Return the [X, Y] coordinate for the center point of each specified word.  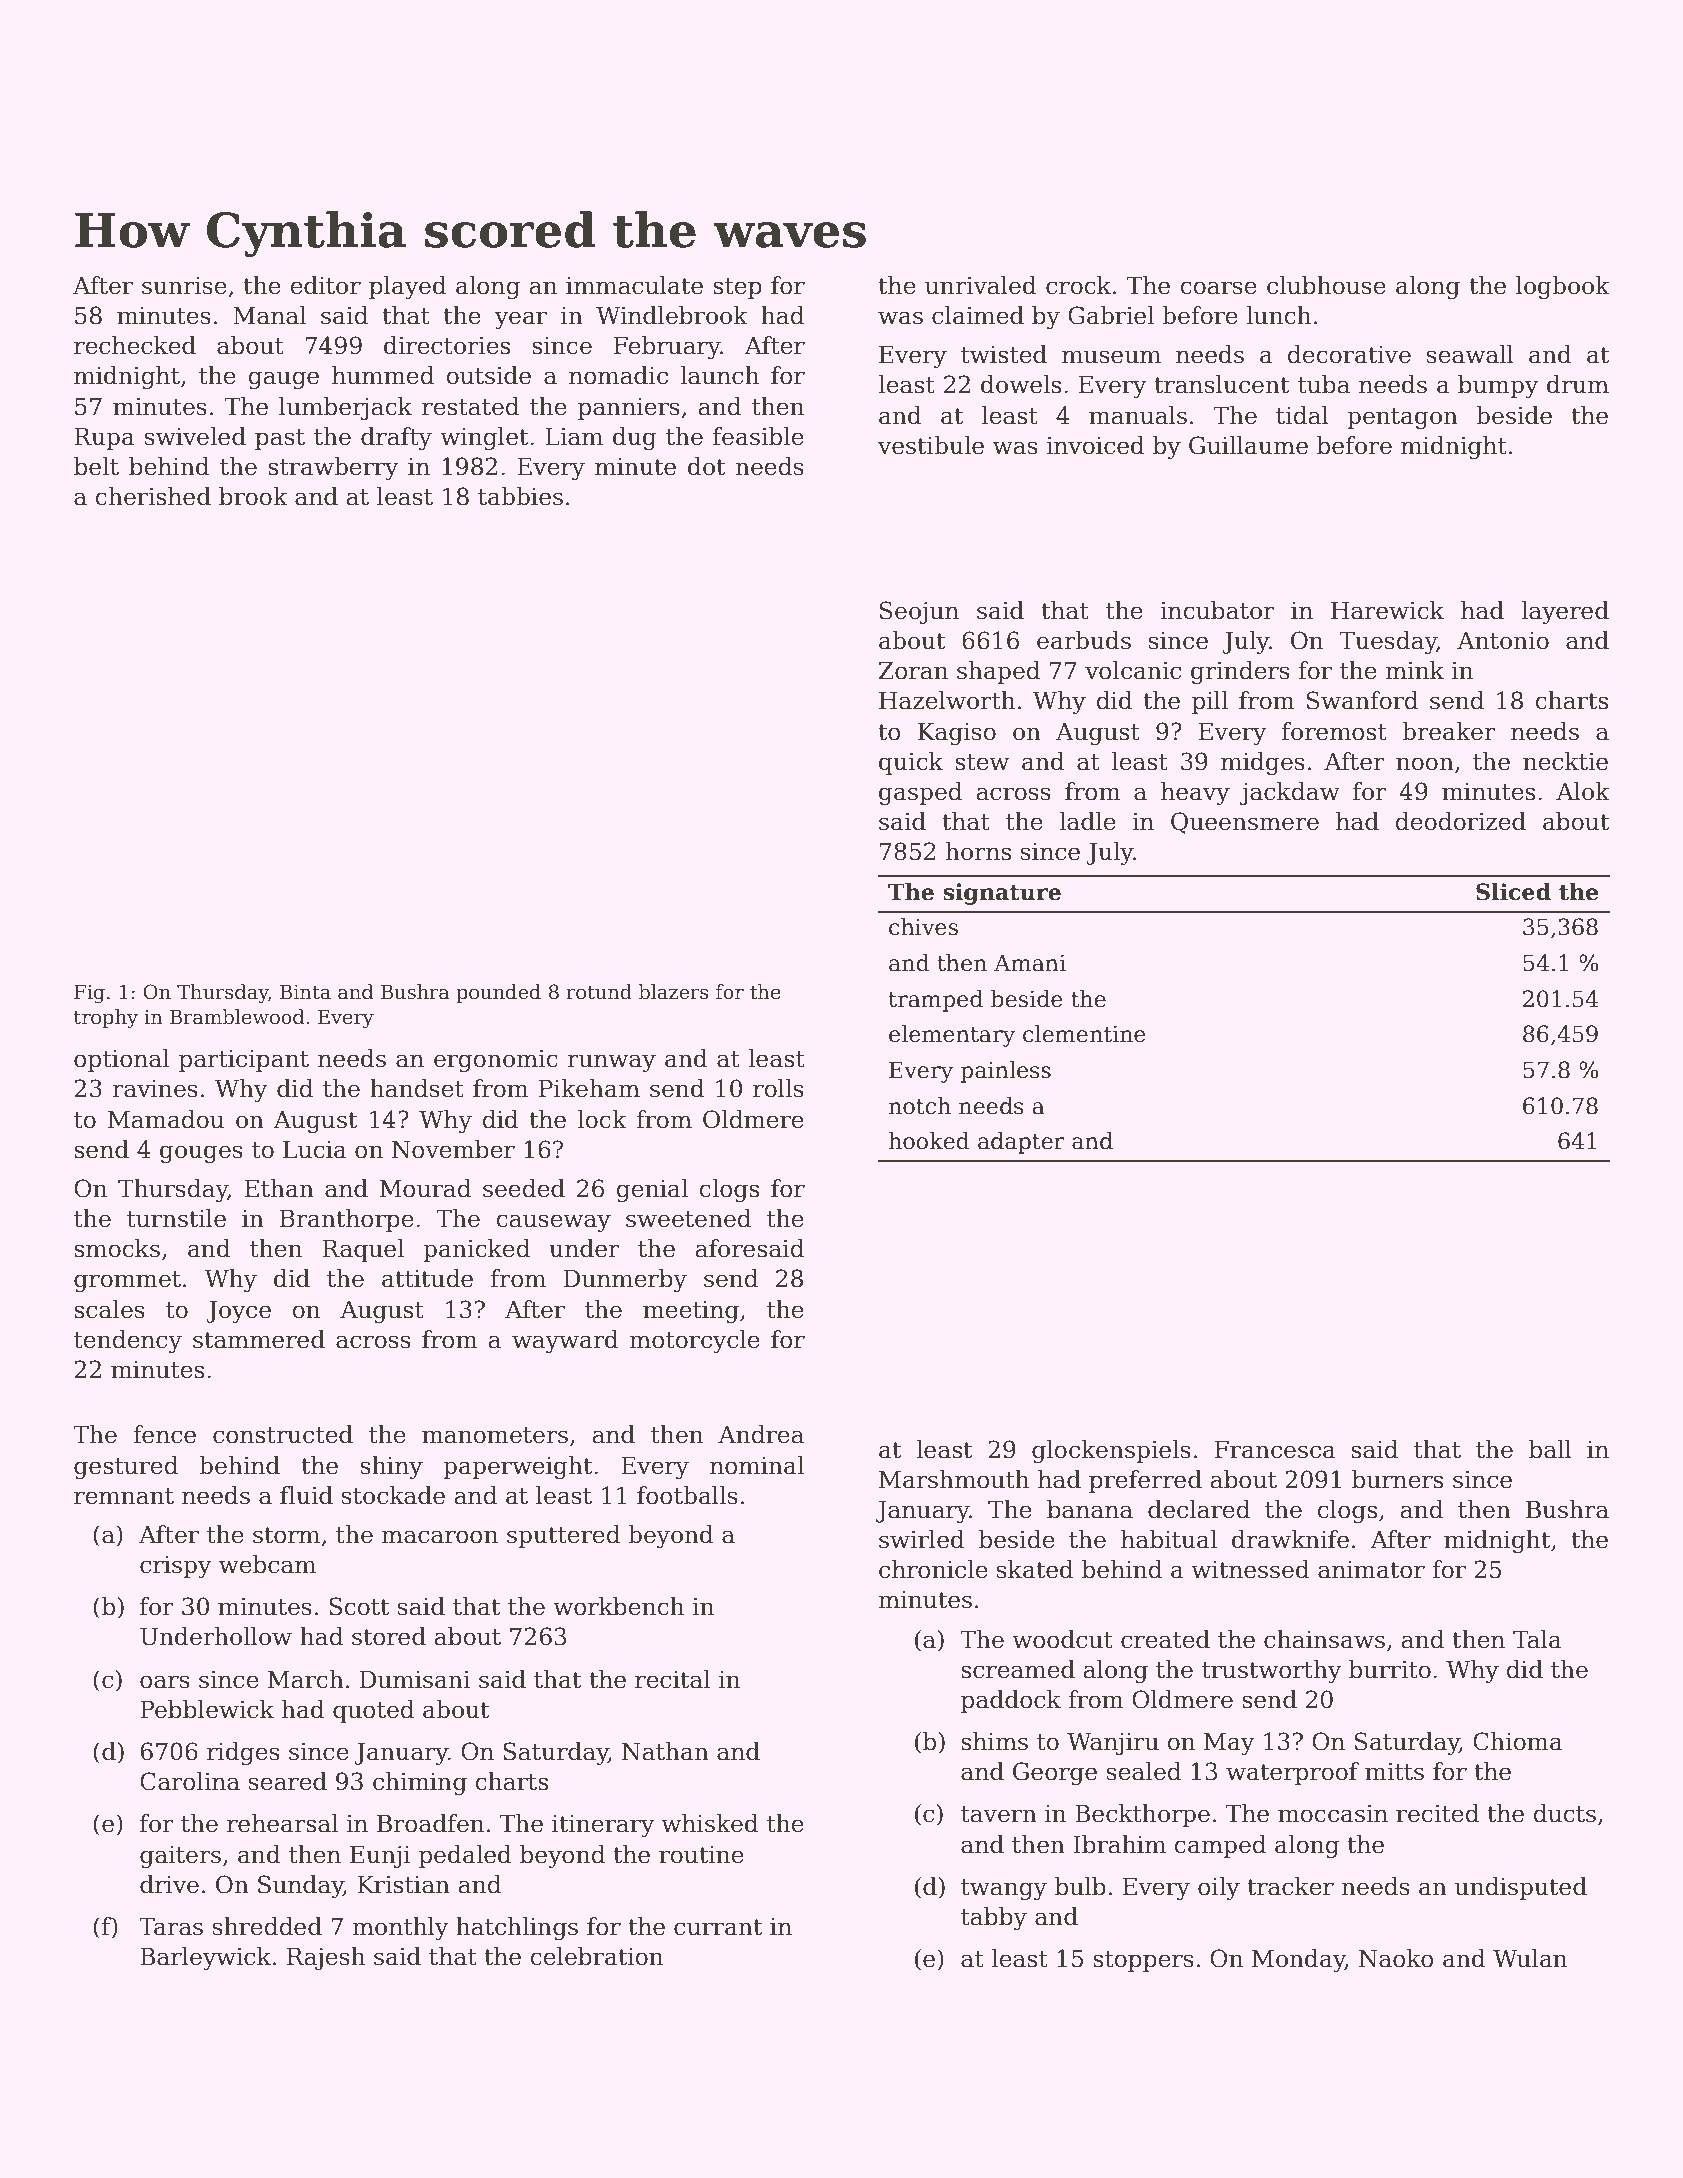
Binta [305, 992]
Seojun [919, 612]
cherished [153, 496]
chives [923, 927]
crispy [175, 1567]
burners [1397, 1479]
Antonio [1503, 641]
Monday [1298, 1960]
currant [718, 1927]
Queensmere [1245, 823]
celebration [597, 1956]
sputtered [563, 1536]
